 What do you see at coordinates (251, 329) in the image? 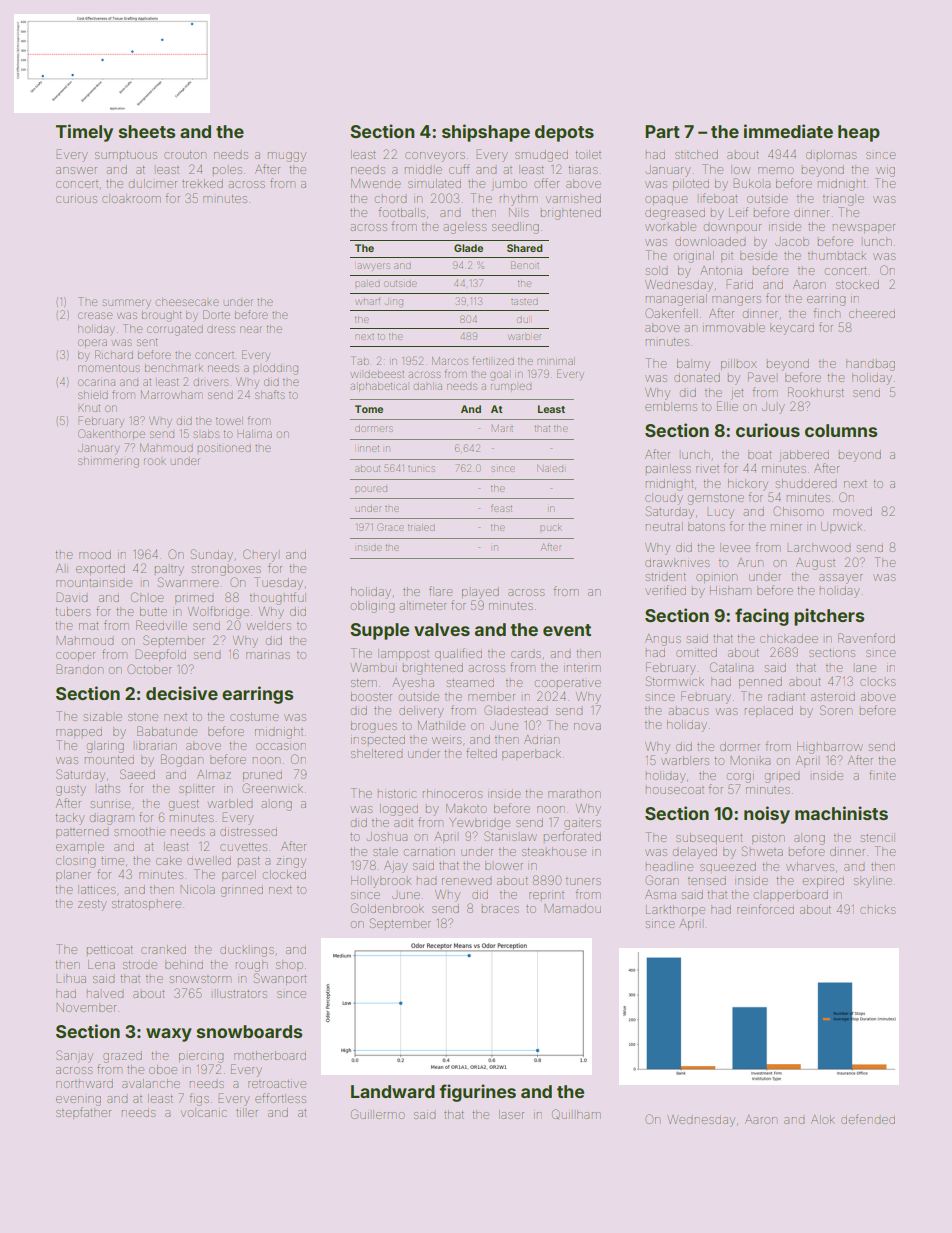
I see `near` at bounding box center [251, 329].
